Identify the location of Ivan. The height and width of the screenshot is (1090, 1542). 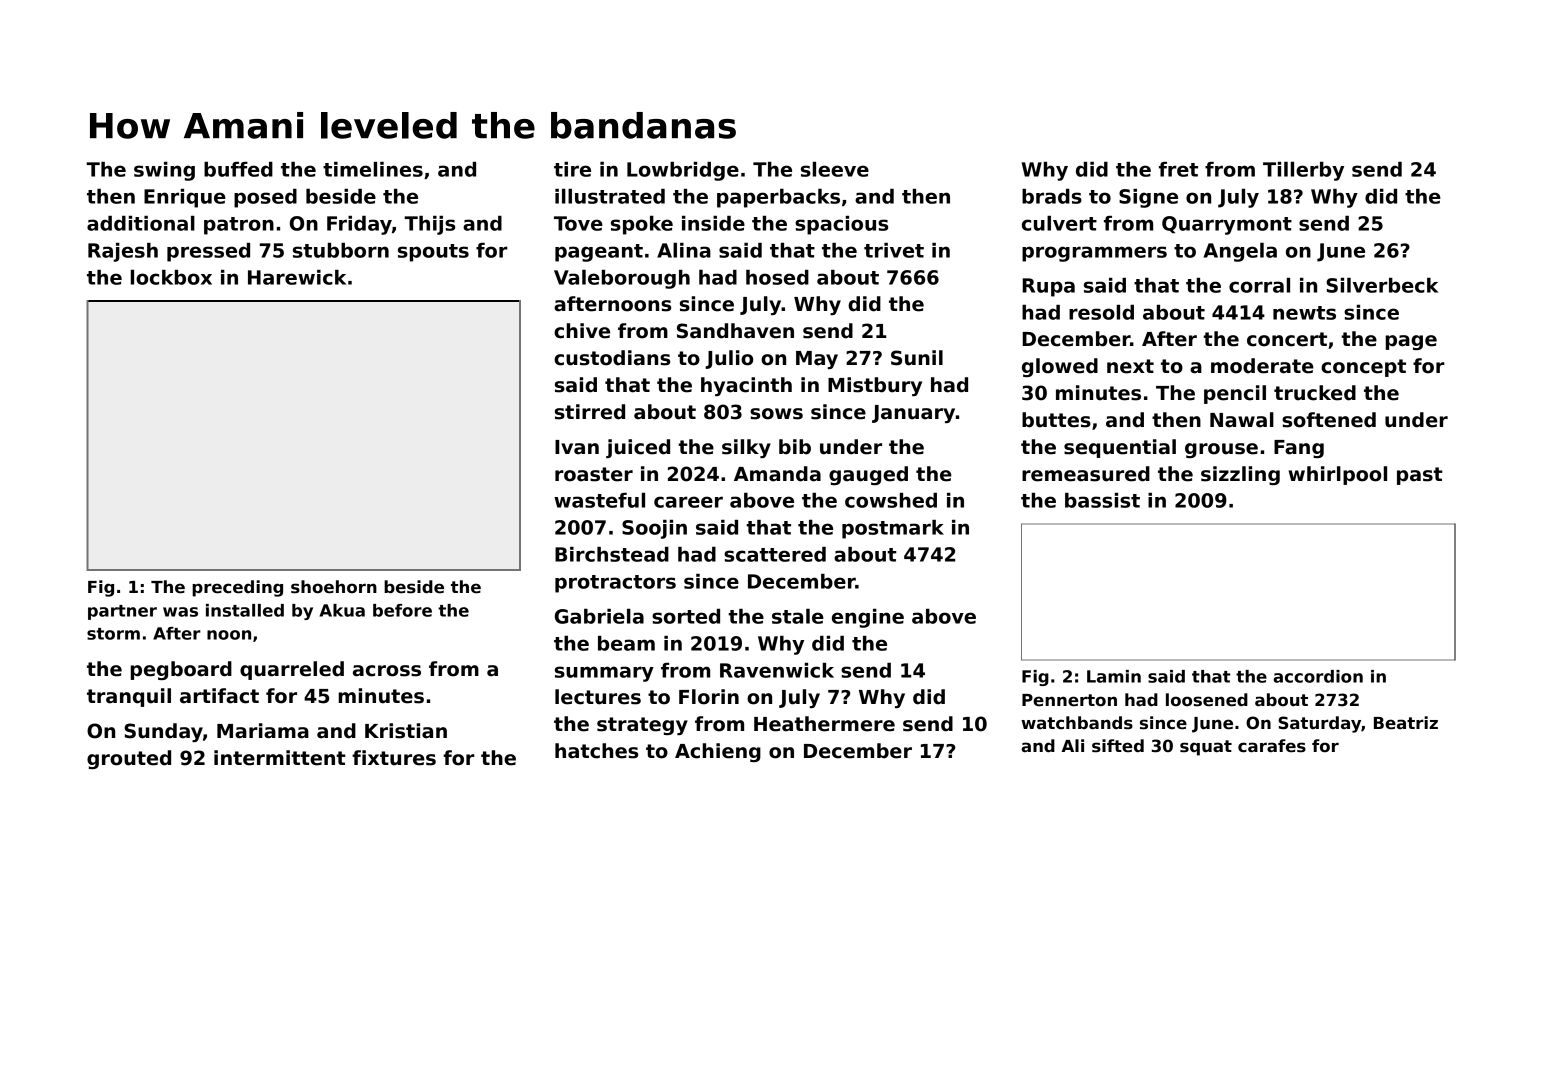
(577, 447).
